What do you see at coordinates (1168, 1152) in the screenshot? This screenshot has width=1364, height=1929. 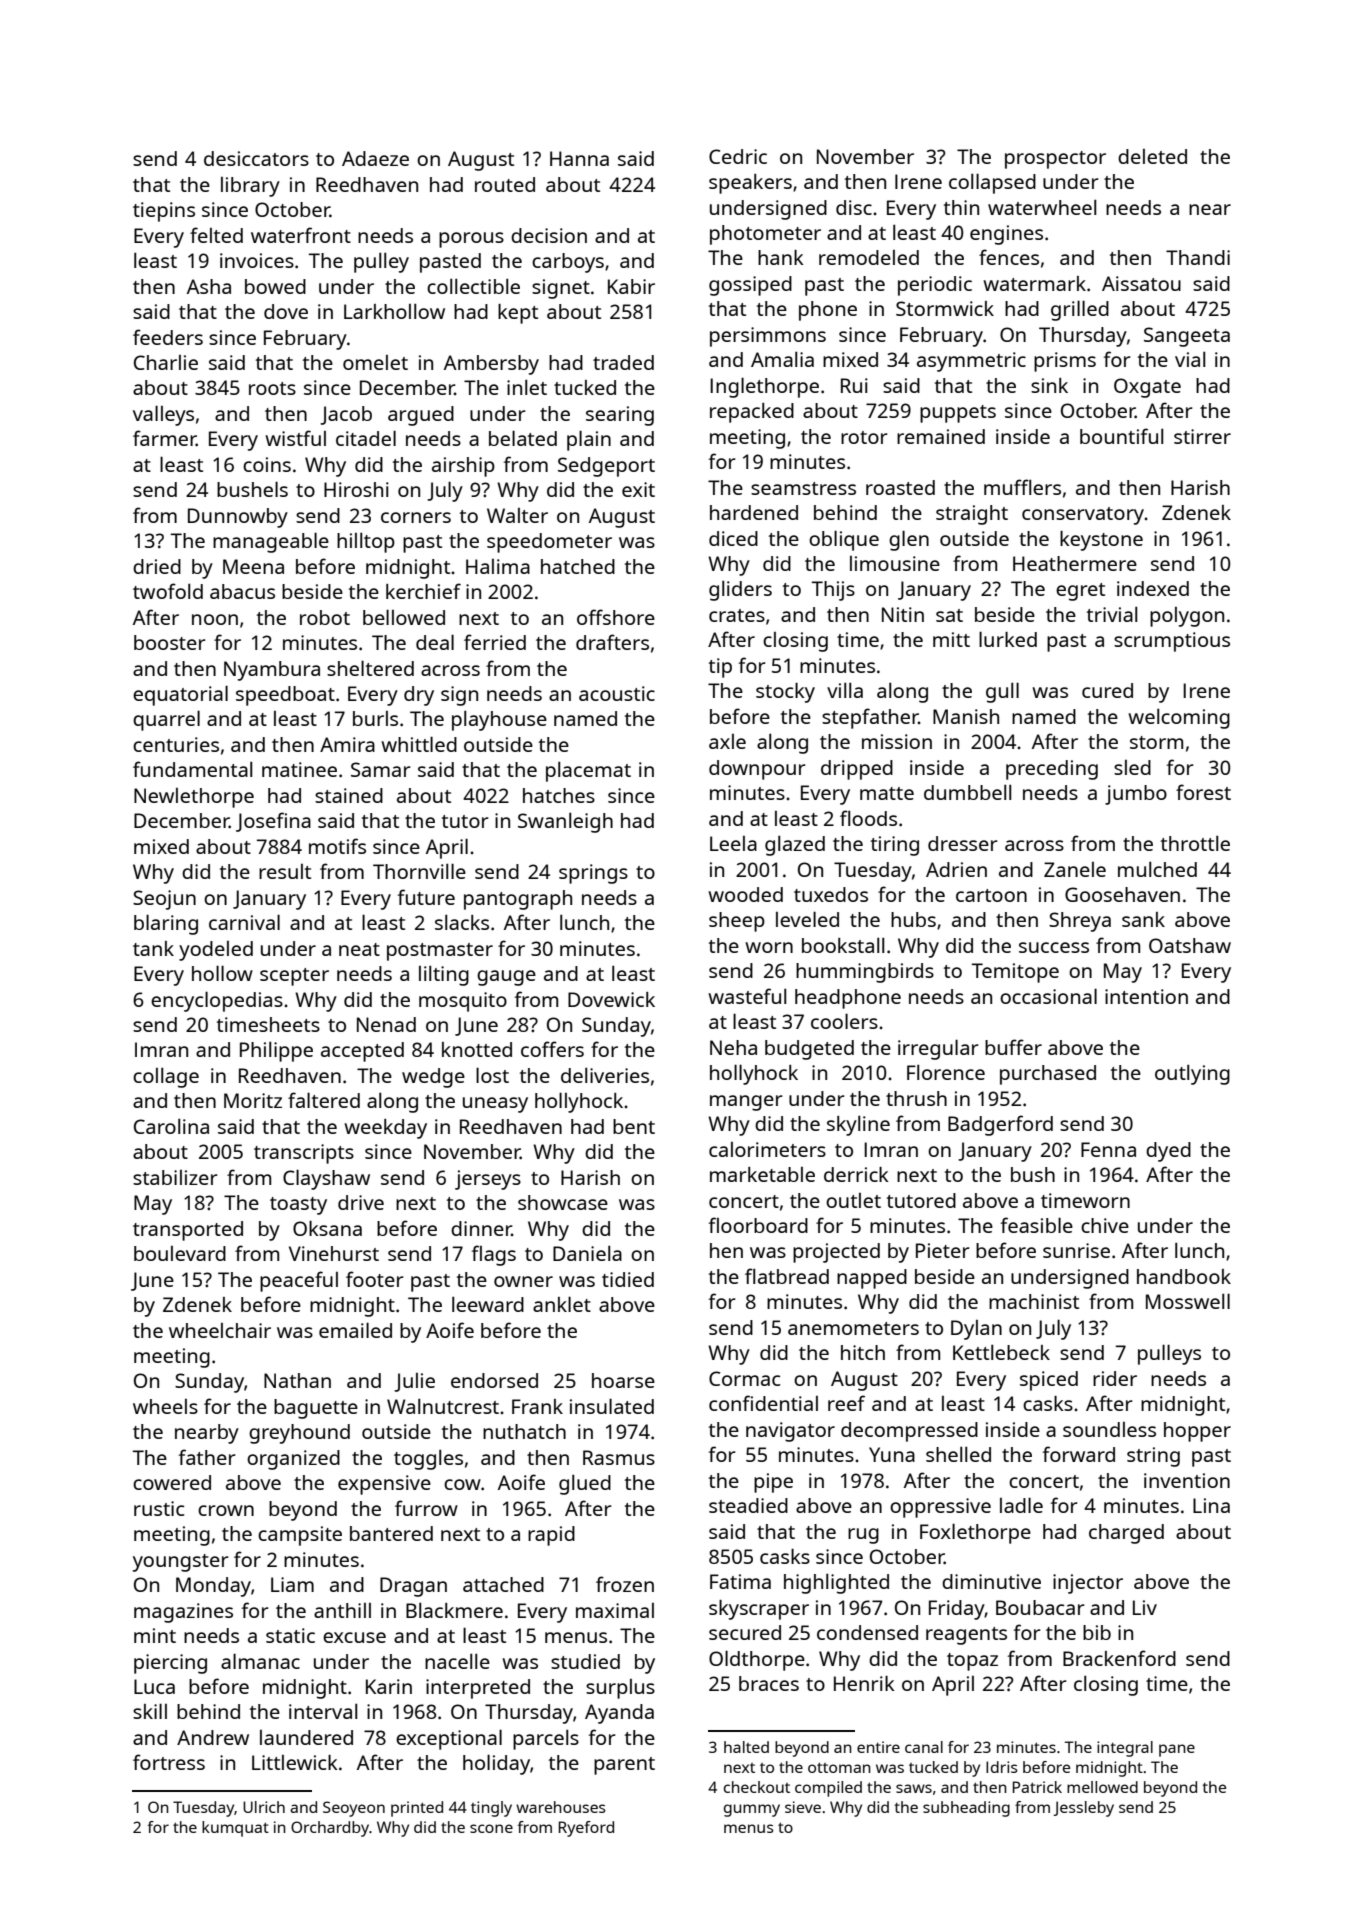 I see `dyed` at bounding box center [1168, 1152].
